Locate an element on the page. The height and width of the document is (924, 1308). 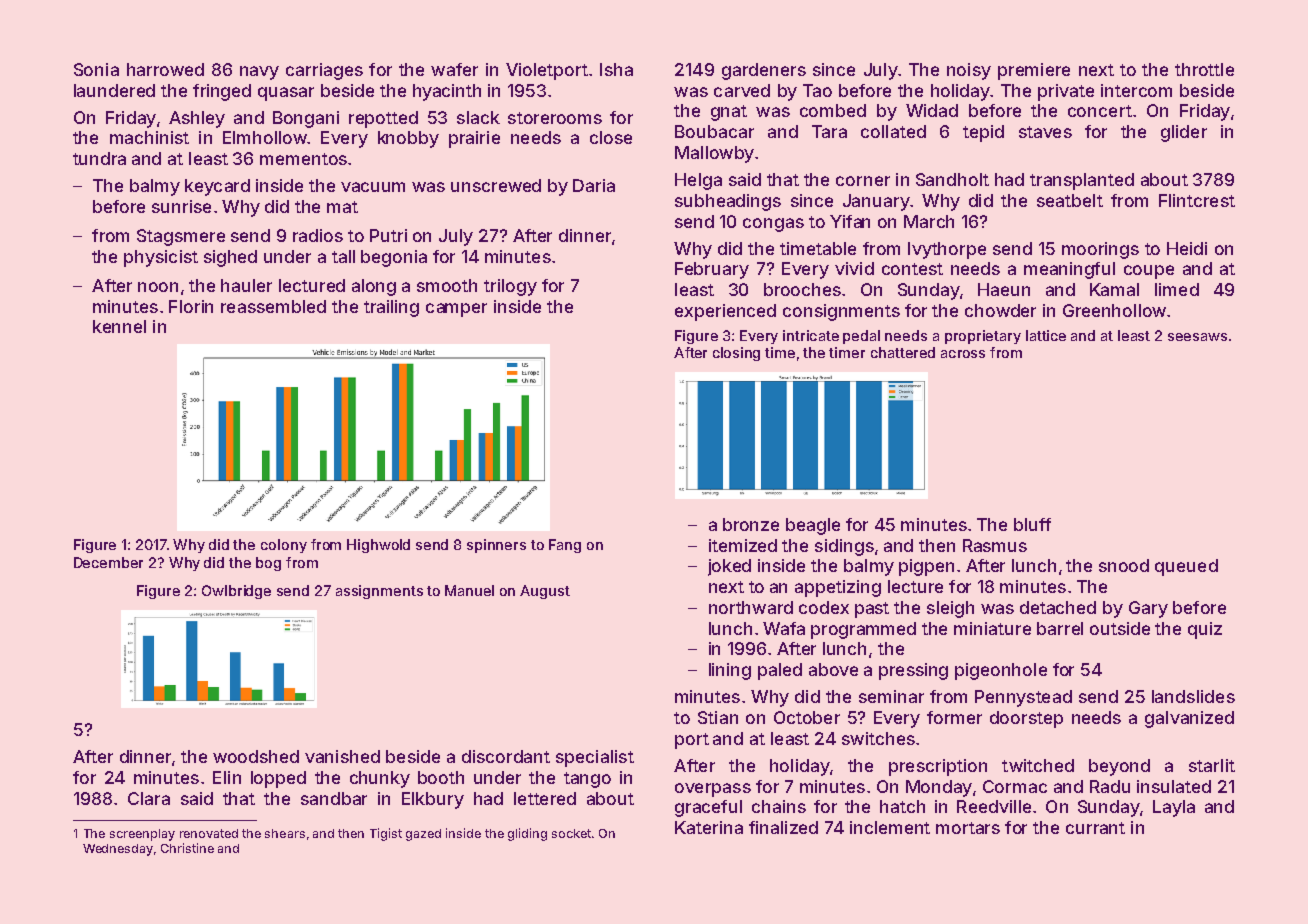
Fang is located at coordinates (565, 546).
